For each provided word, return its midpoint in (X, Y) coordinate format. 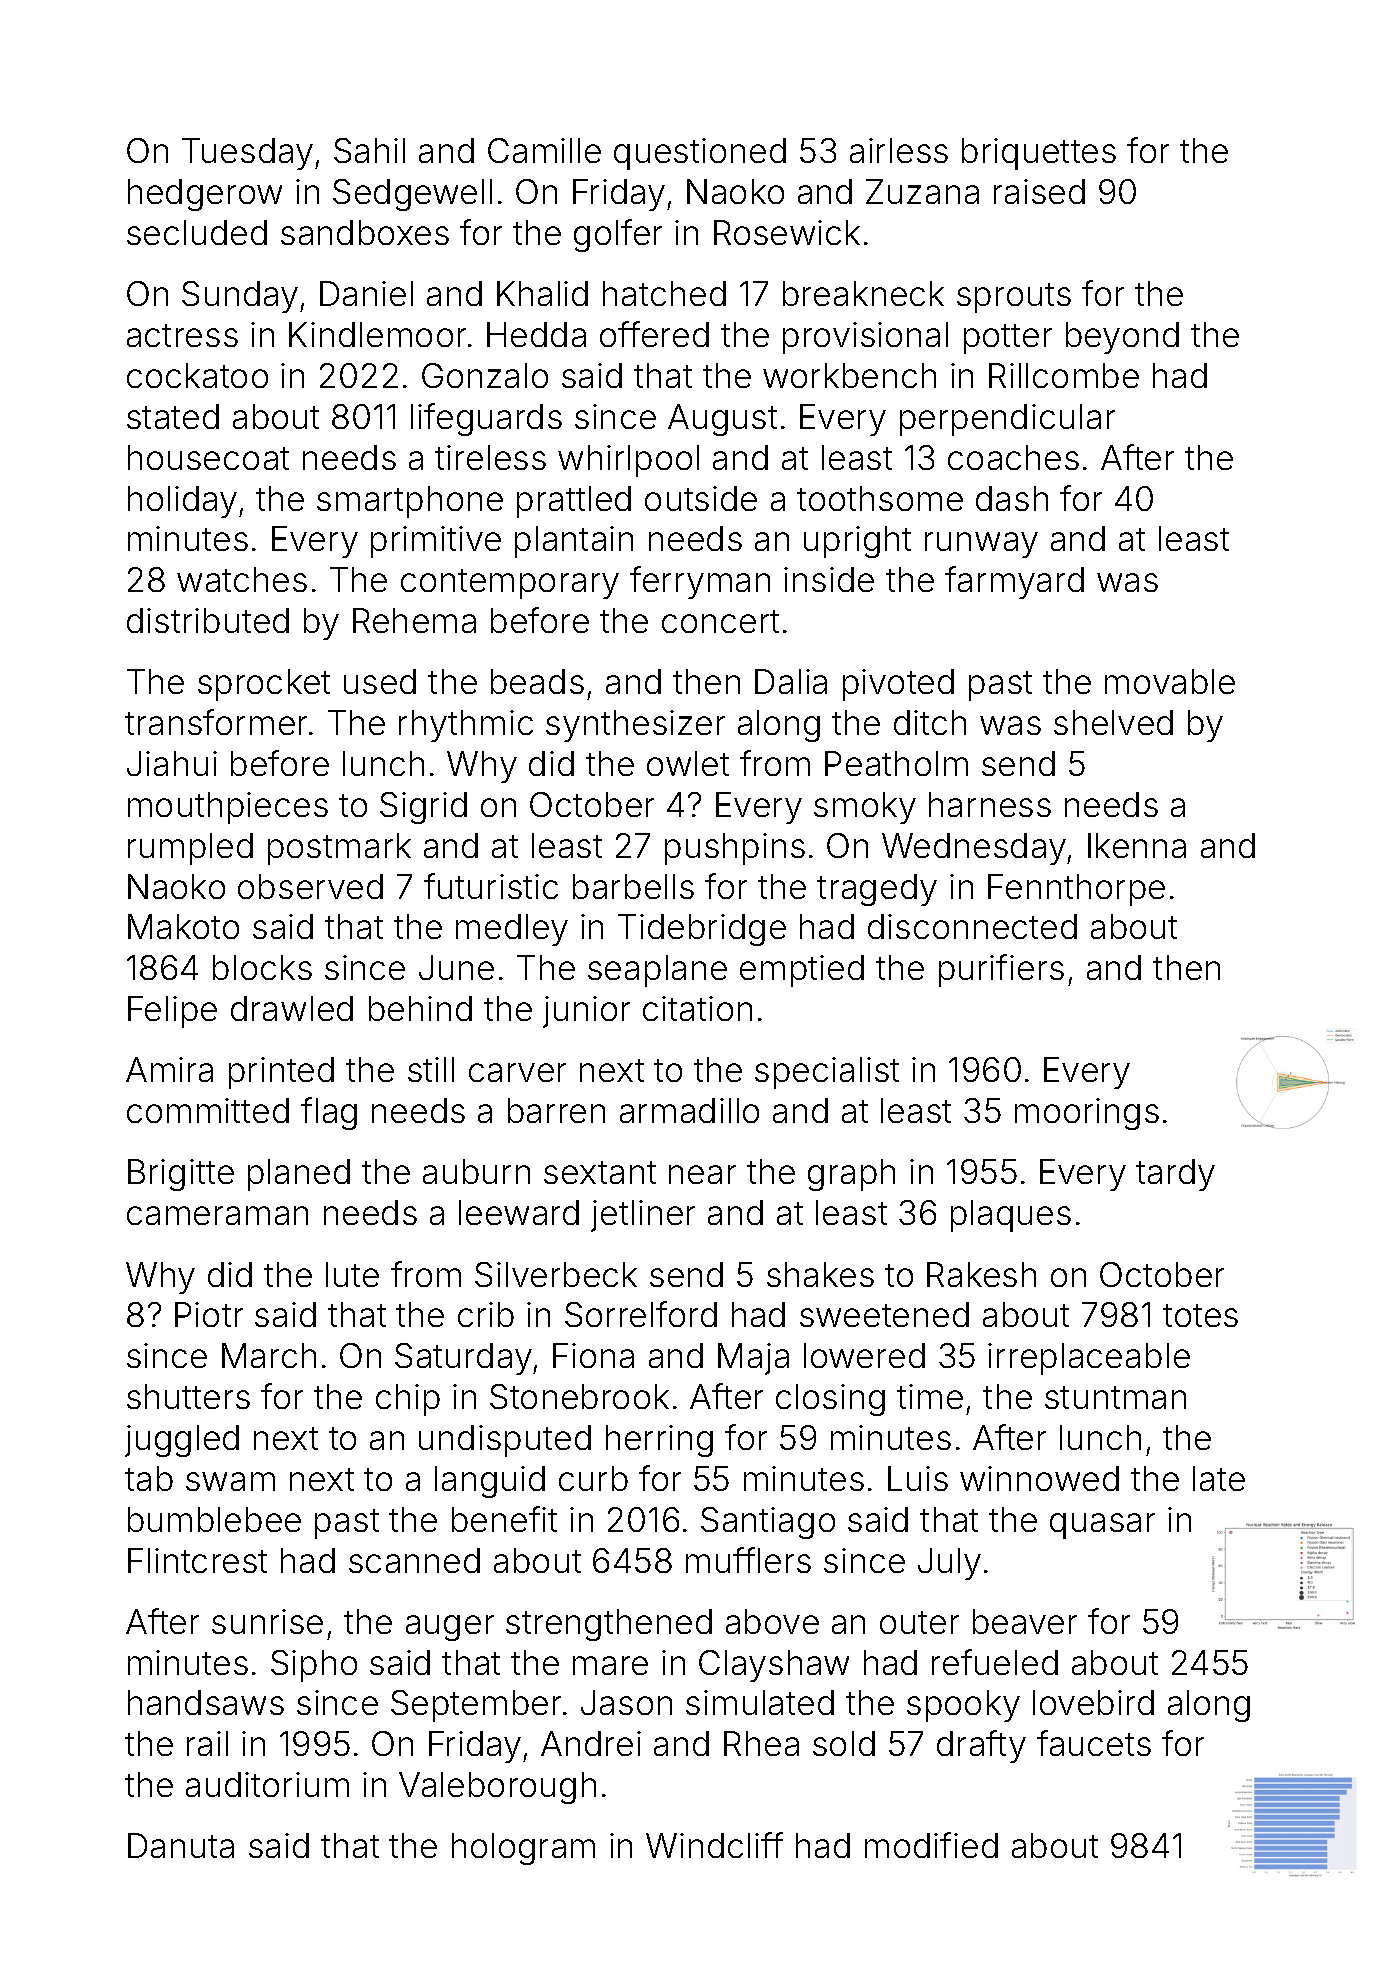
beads (537, 681)
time (930, 1396)
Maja (753, 1359)
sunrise (267, 1621)
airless (899, 150)
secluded (197, 232)
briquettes (1039, 154)
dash (1012, 498)
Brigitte (181, 1175)
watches (242, 579)
